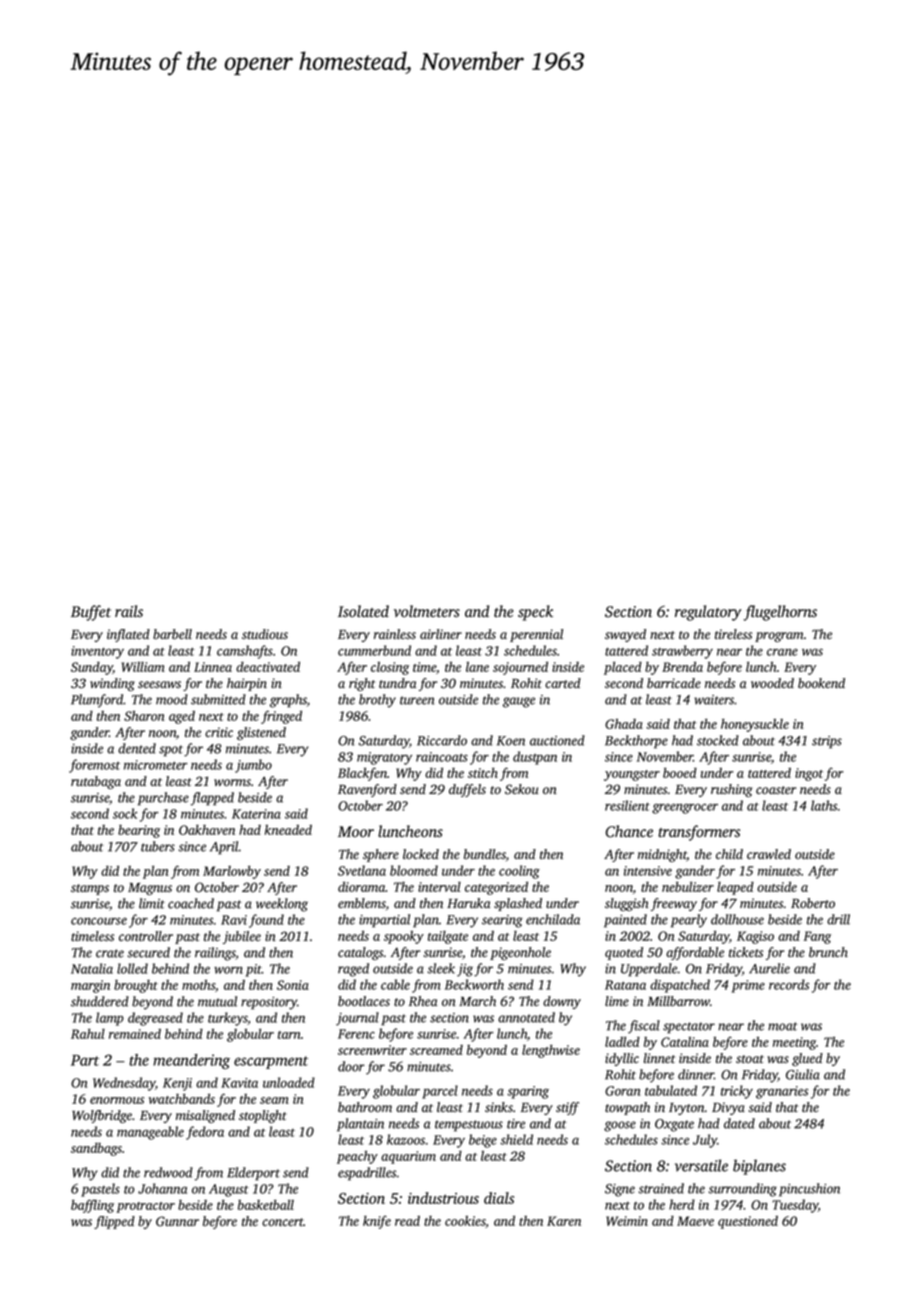 The width and height of the document is (924, 1308). What do you see at coordinates (696, 1074) in the document?
I see `dinner` at bounding box center [696, 1074].
